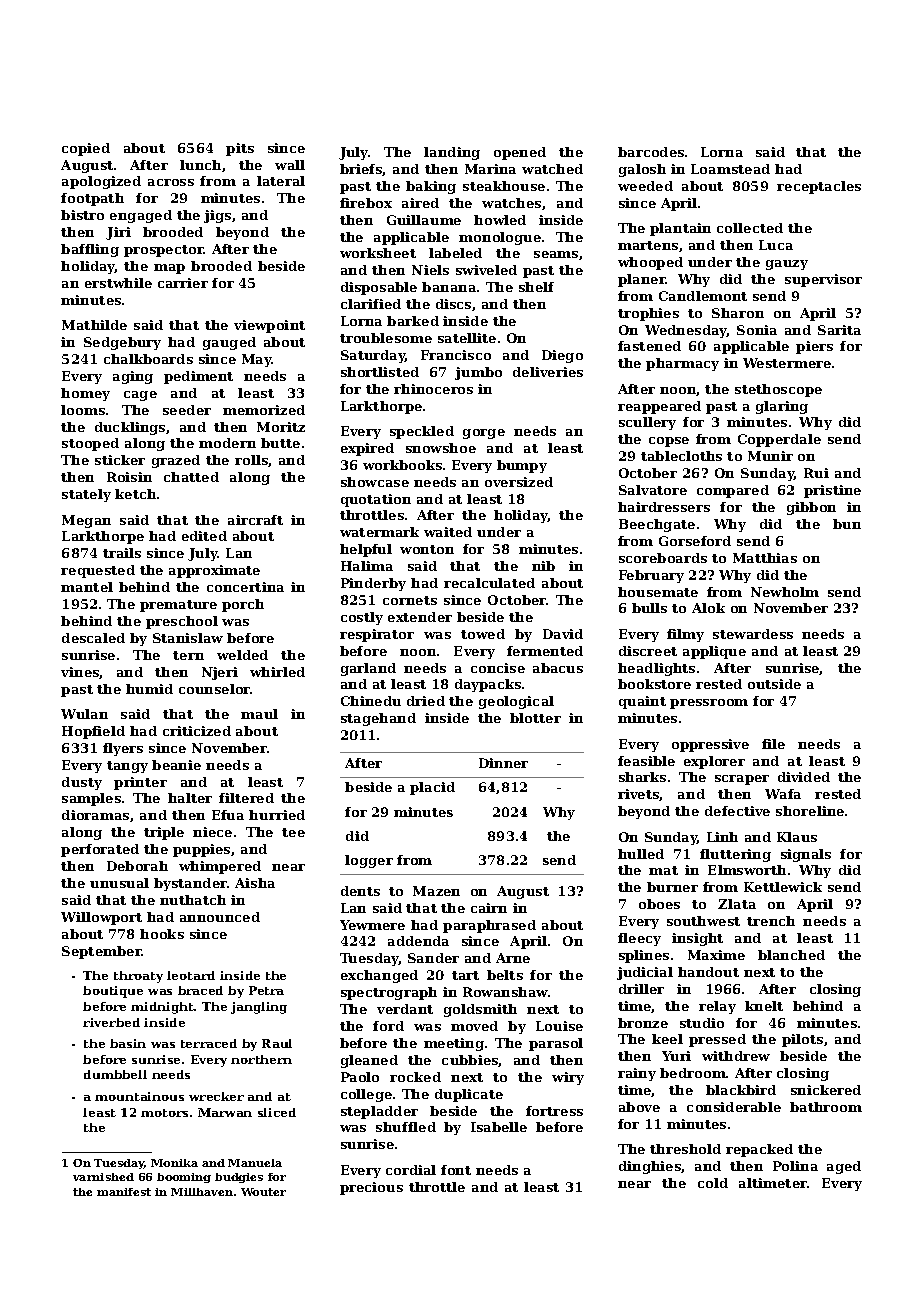 Image resolution: width=924 pixels, height=1308 pixels. What do you see at coordinates (554, 1111) in the image?
I see `fortress` at bounding box center [554, 1111].
